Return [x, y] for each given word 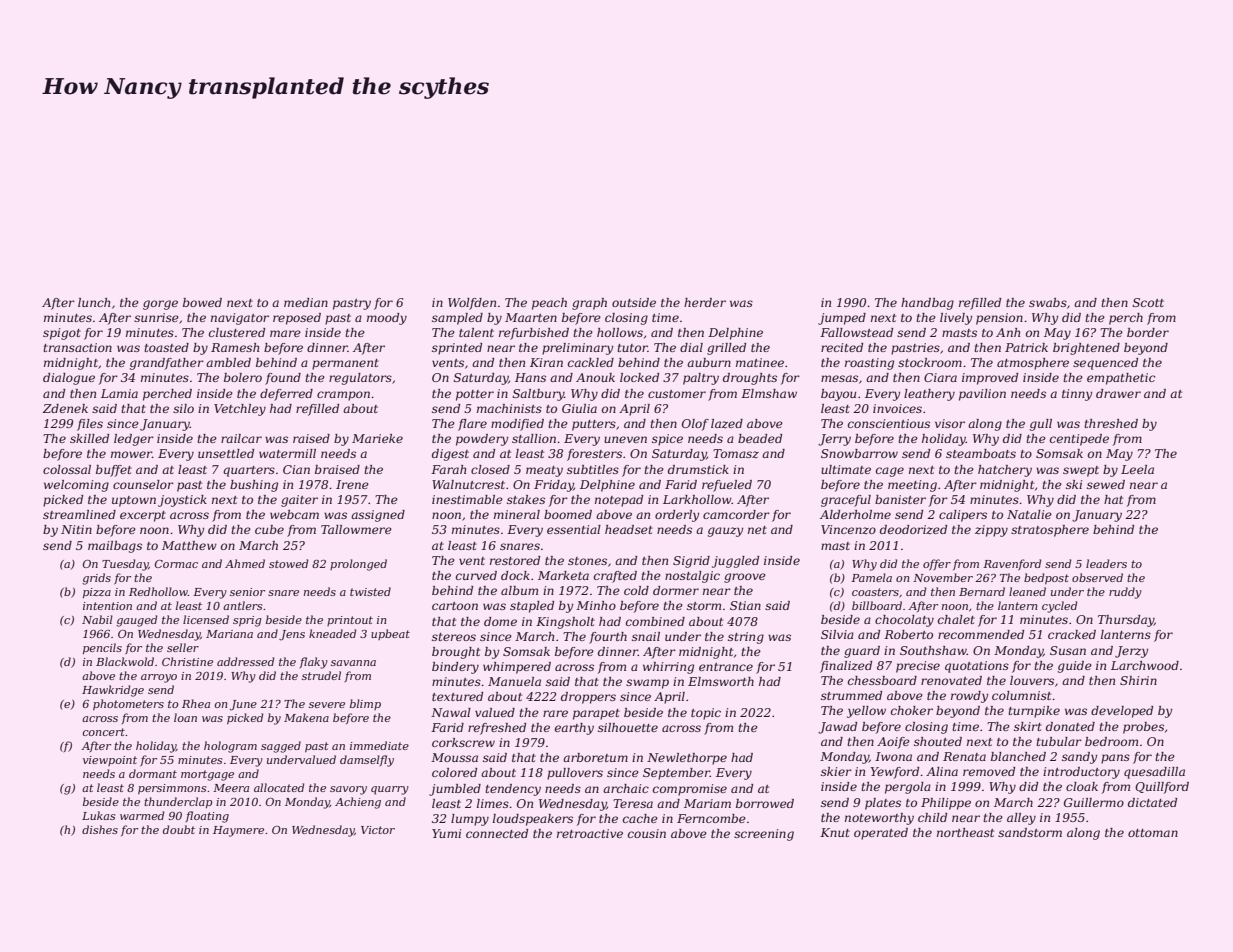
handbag [927, 304]
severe [327, 705]
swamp [647, 684]
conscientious [889, 423]
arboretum [595, 757]
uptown [134, 501]
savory [348, 790]
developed [1122, 712]
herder [705, 302]
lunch [94, 302]
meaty [544, 471]
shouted [938, 741]
